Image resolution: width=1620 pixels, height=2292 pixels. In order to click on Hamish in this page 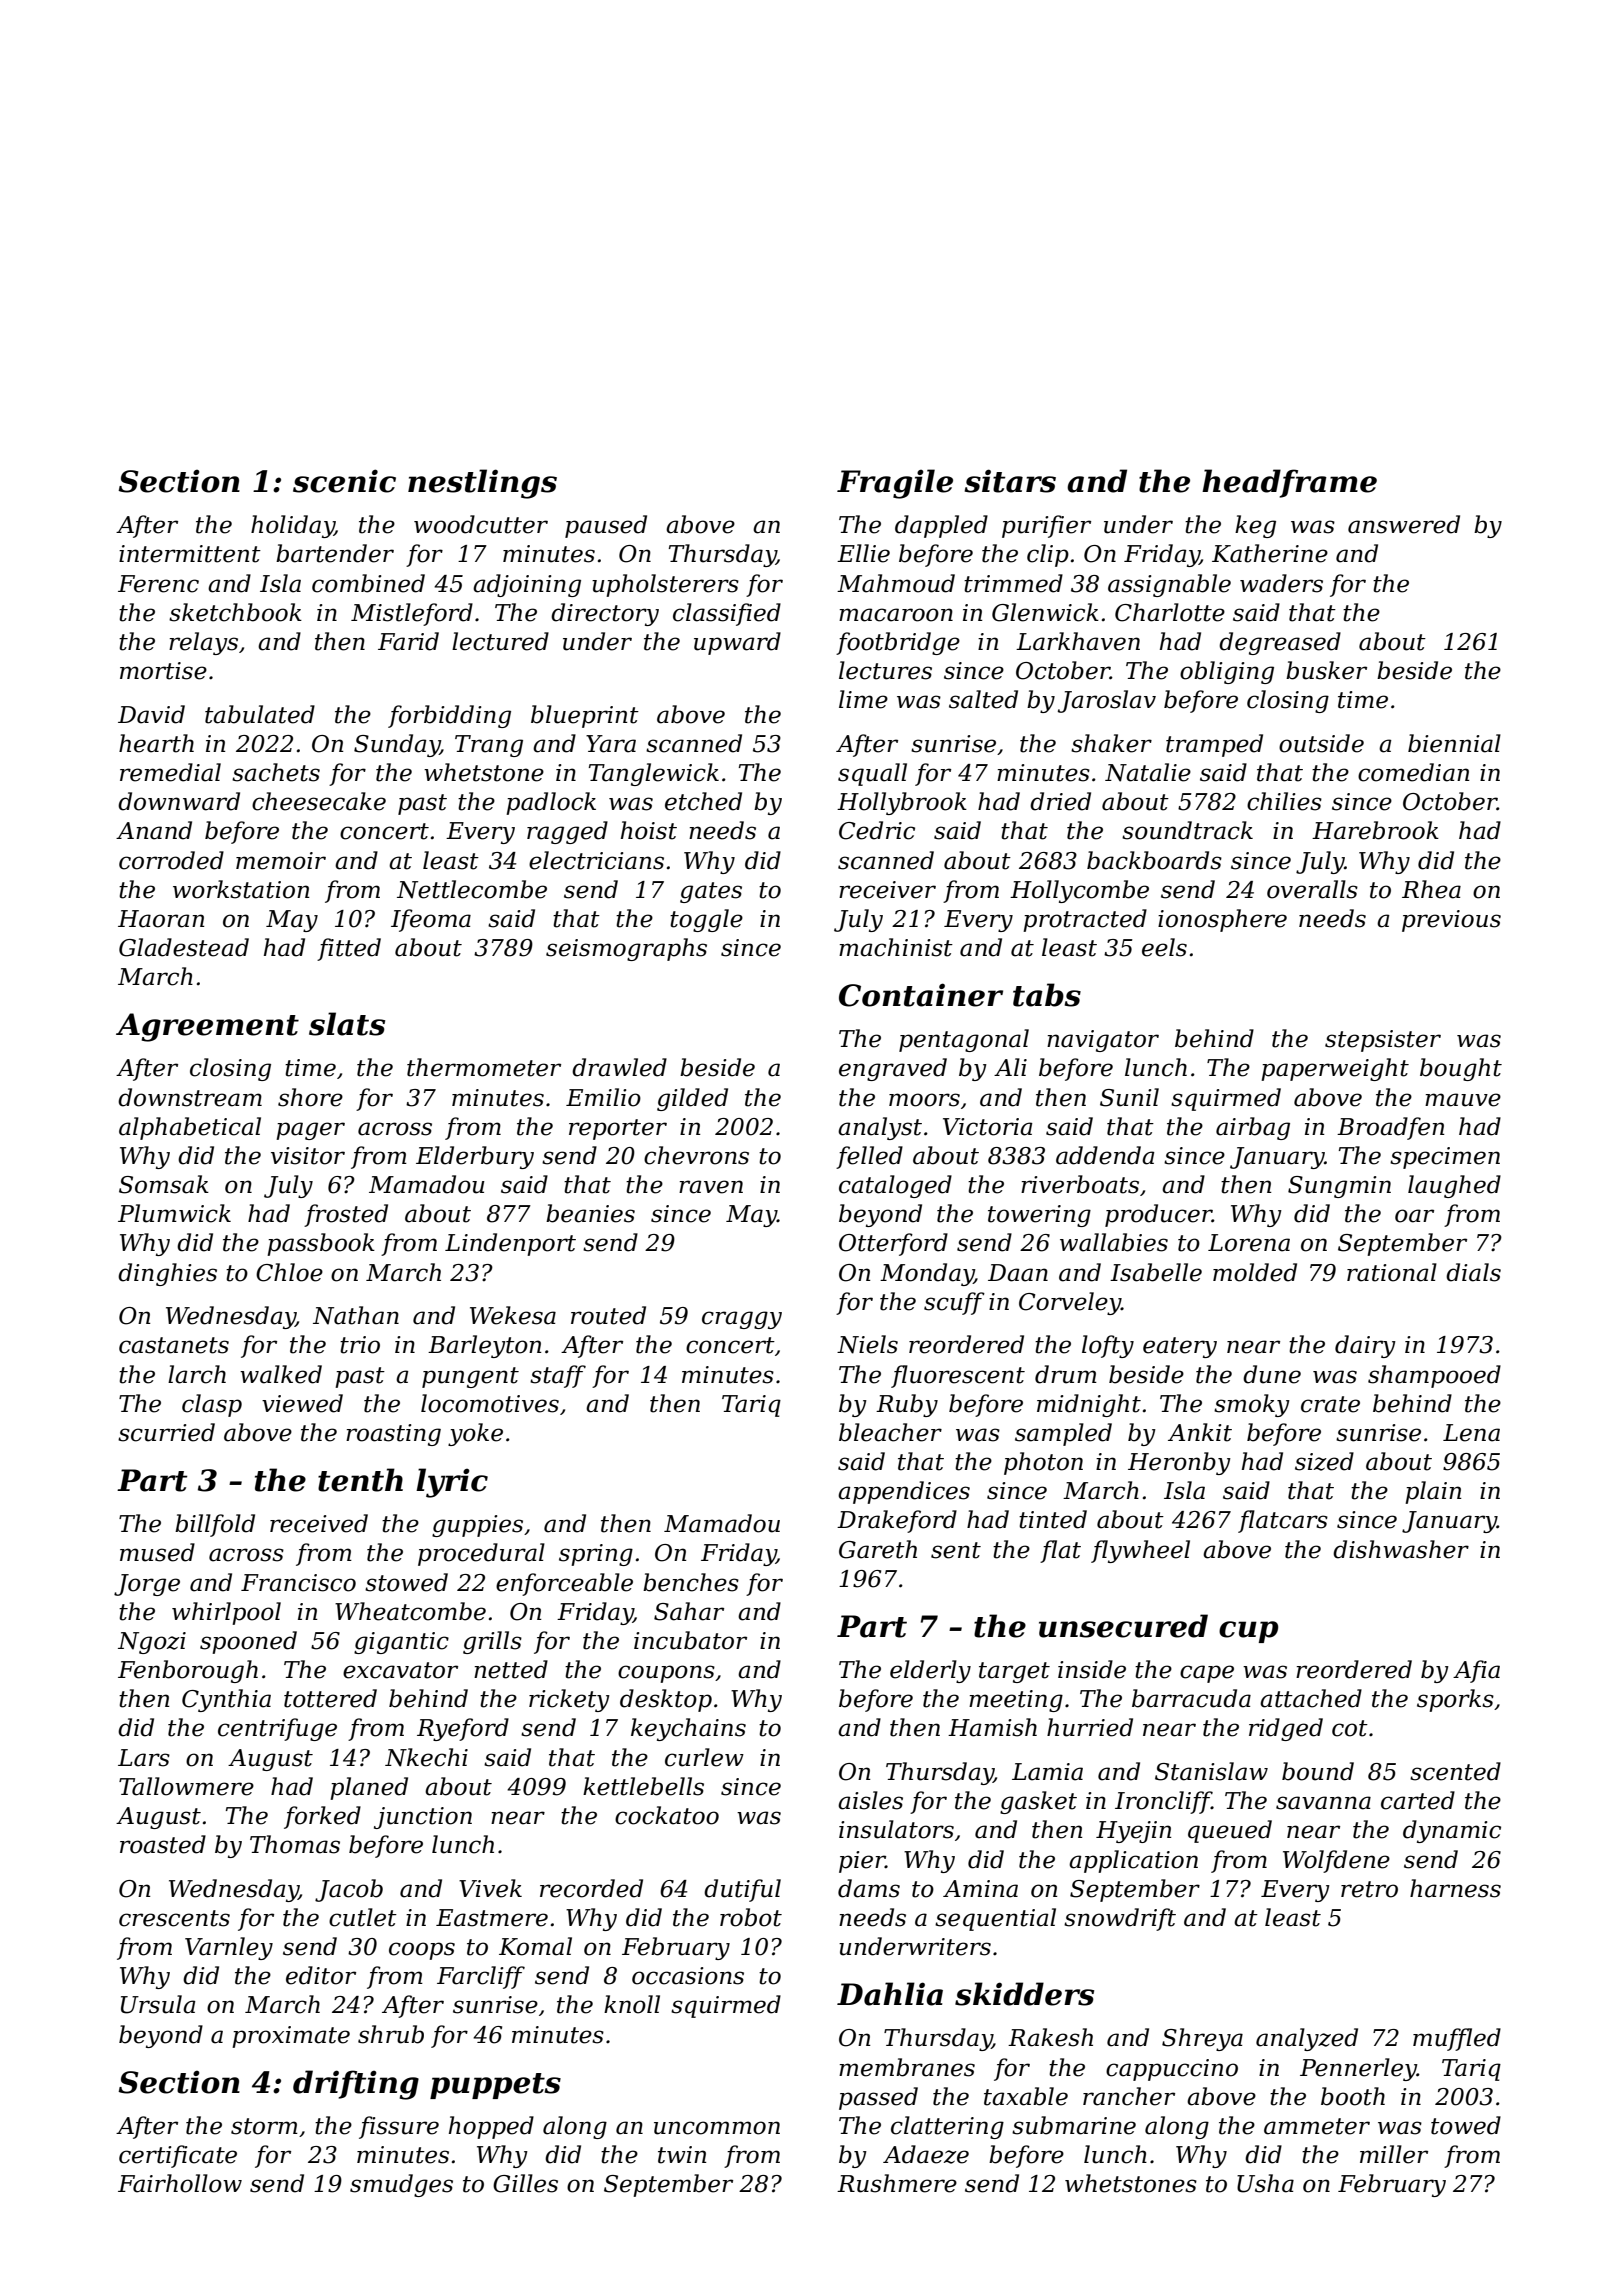, I will do `click(992, 1727)`.
